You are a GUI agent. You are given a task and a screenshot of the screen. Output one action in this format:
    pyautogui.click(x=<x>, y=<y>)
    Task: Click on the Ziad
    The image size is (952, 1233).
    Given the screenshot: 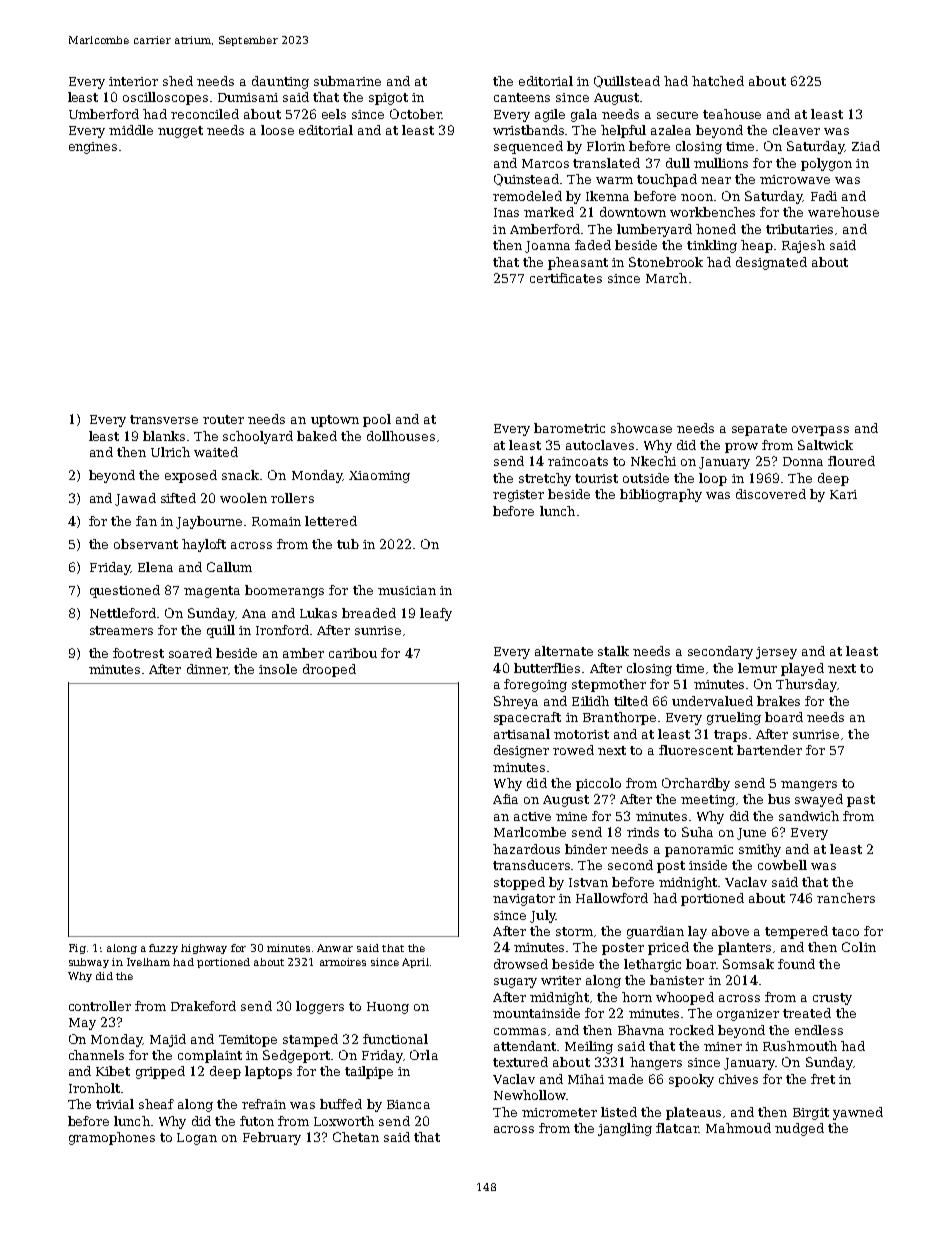 What is the action you would take?
    pyautogui.click(x=866, y=146)
